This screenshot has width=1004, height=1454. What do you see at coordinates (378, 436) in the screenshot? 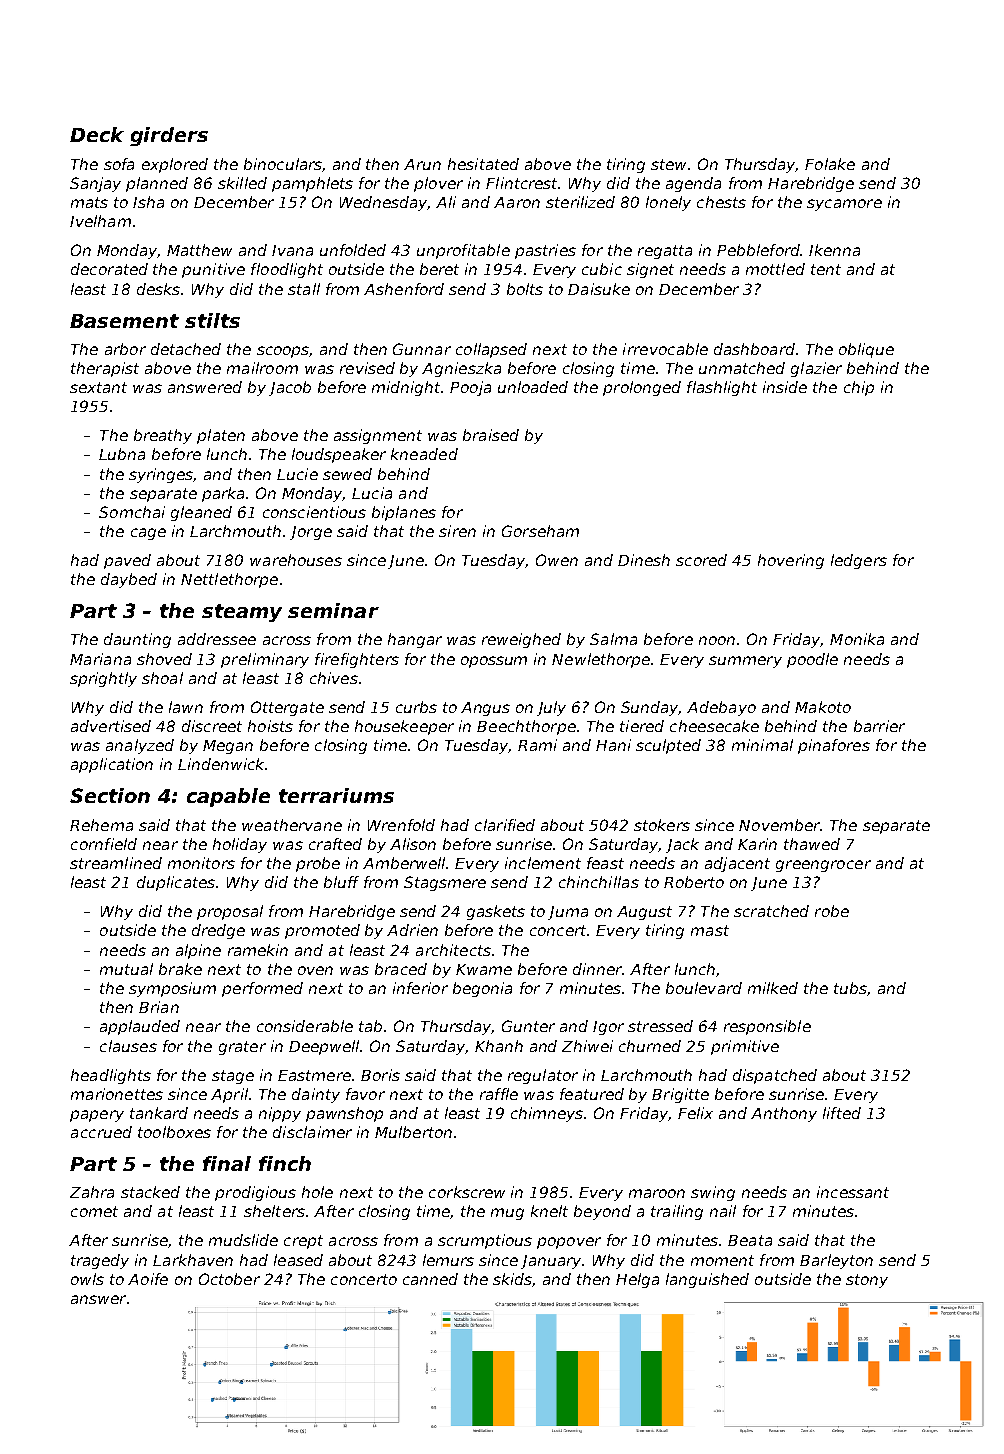
I see `assignment` at bounding box center [378, 436].
